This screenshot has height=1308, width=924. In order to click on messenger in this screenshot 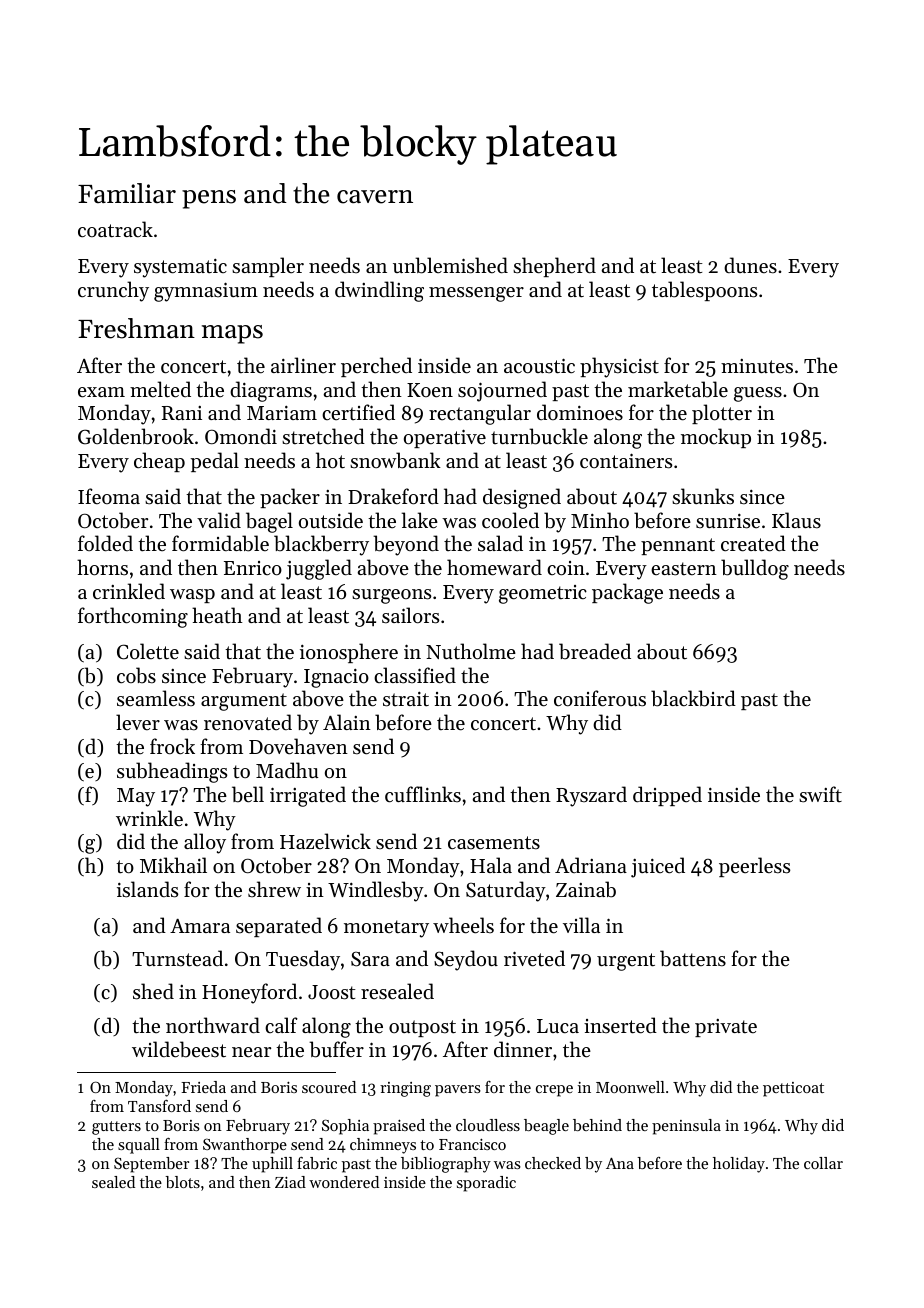, I will do `click(476, 294)`.
